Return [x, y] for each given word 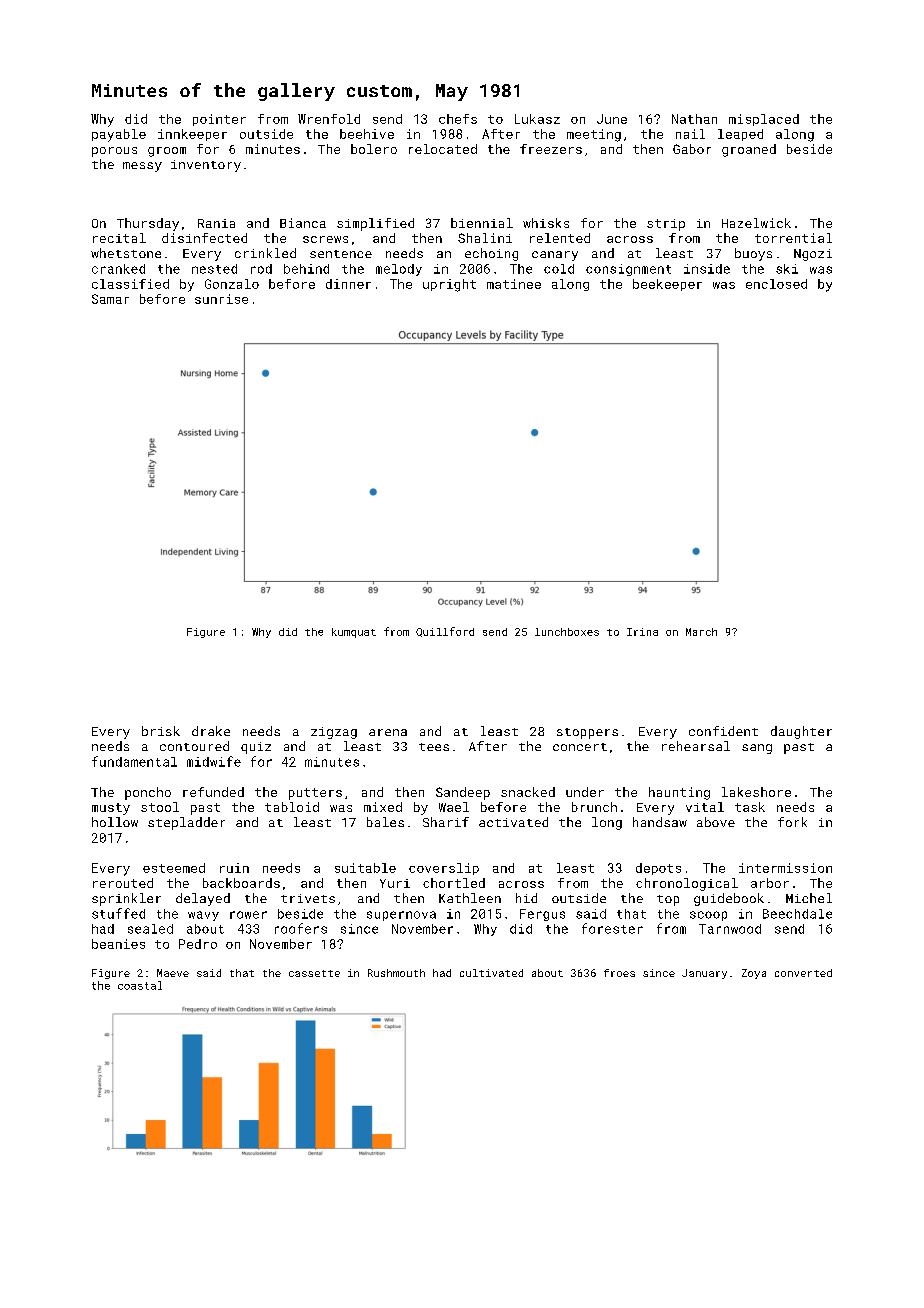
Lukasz [537, 119]
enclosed [776, 284]
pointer [219, 120]
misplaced [764, 120]
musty [111, 809]
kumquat [354, 633]
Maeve [173, 973]
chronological [687, 884]
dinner [348, 284]
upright [449, 285]
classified [130, 284]
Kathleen [470, 898]
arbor [770, 883]
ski [787, 269]
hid [526, 898]
